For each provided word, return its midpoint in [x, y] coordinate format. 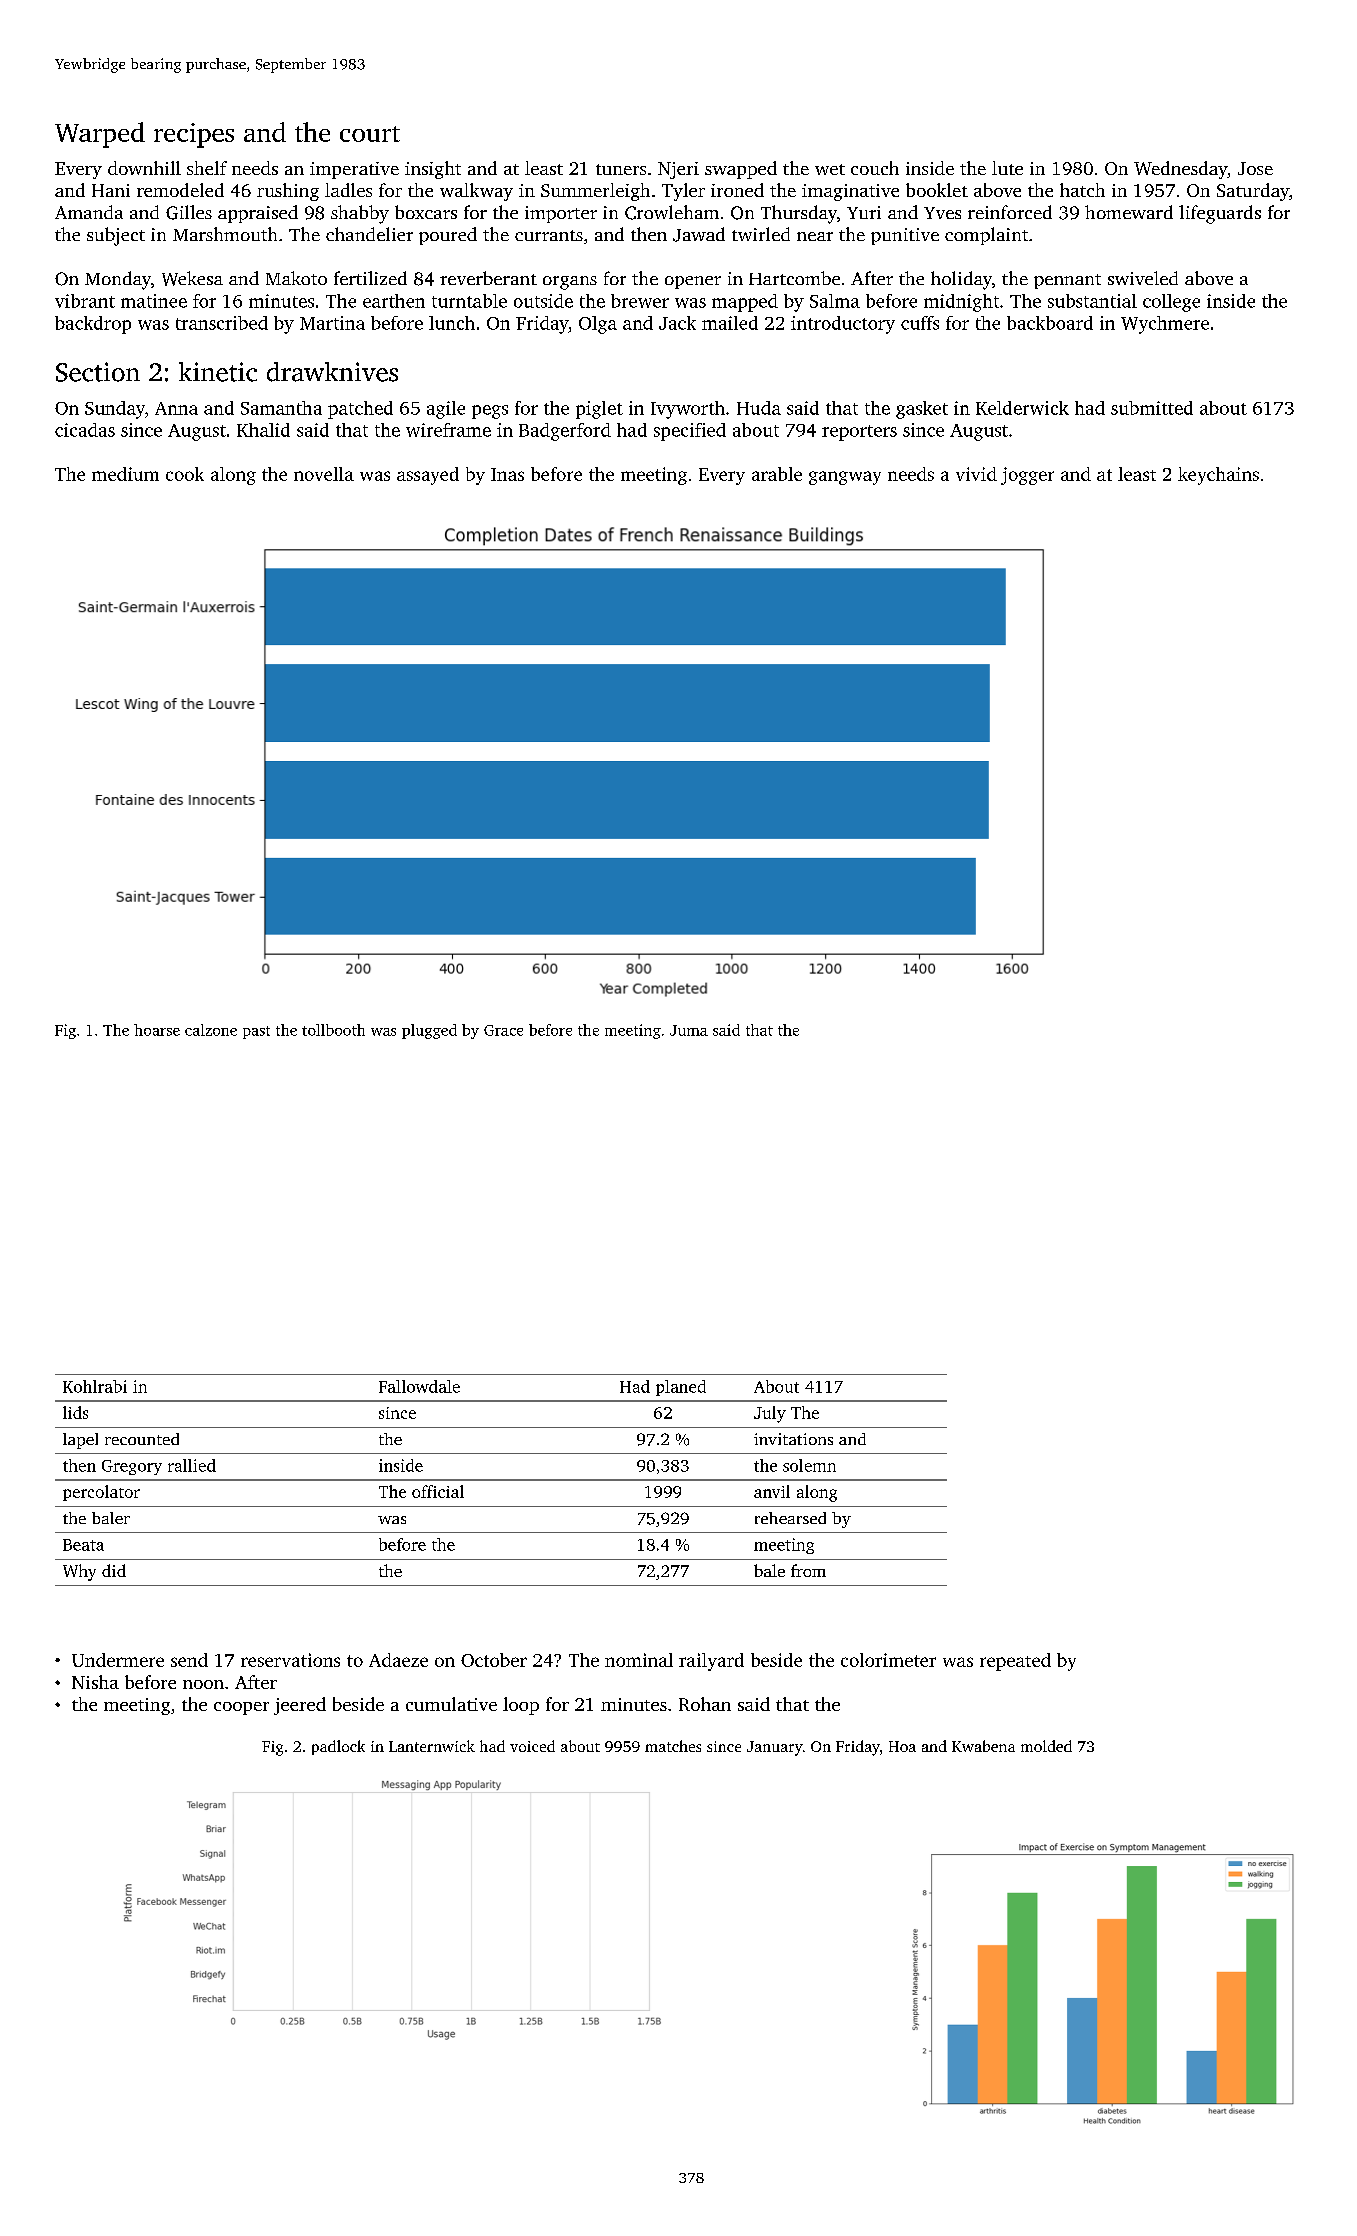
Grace [503, 1030]
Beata [83, 1545]
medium [125, 474]
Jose [1255, 168]
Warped [100, 135]
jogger [1027, 476]
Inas [507, 474]
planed [681, 1388]
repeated [1015, 1662]
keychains [1218, 476]
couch [875, 168]
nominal [639, 1660]
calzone [211, 1030]
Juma [689, 1030]
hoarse [157, 1030]
